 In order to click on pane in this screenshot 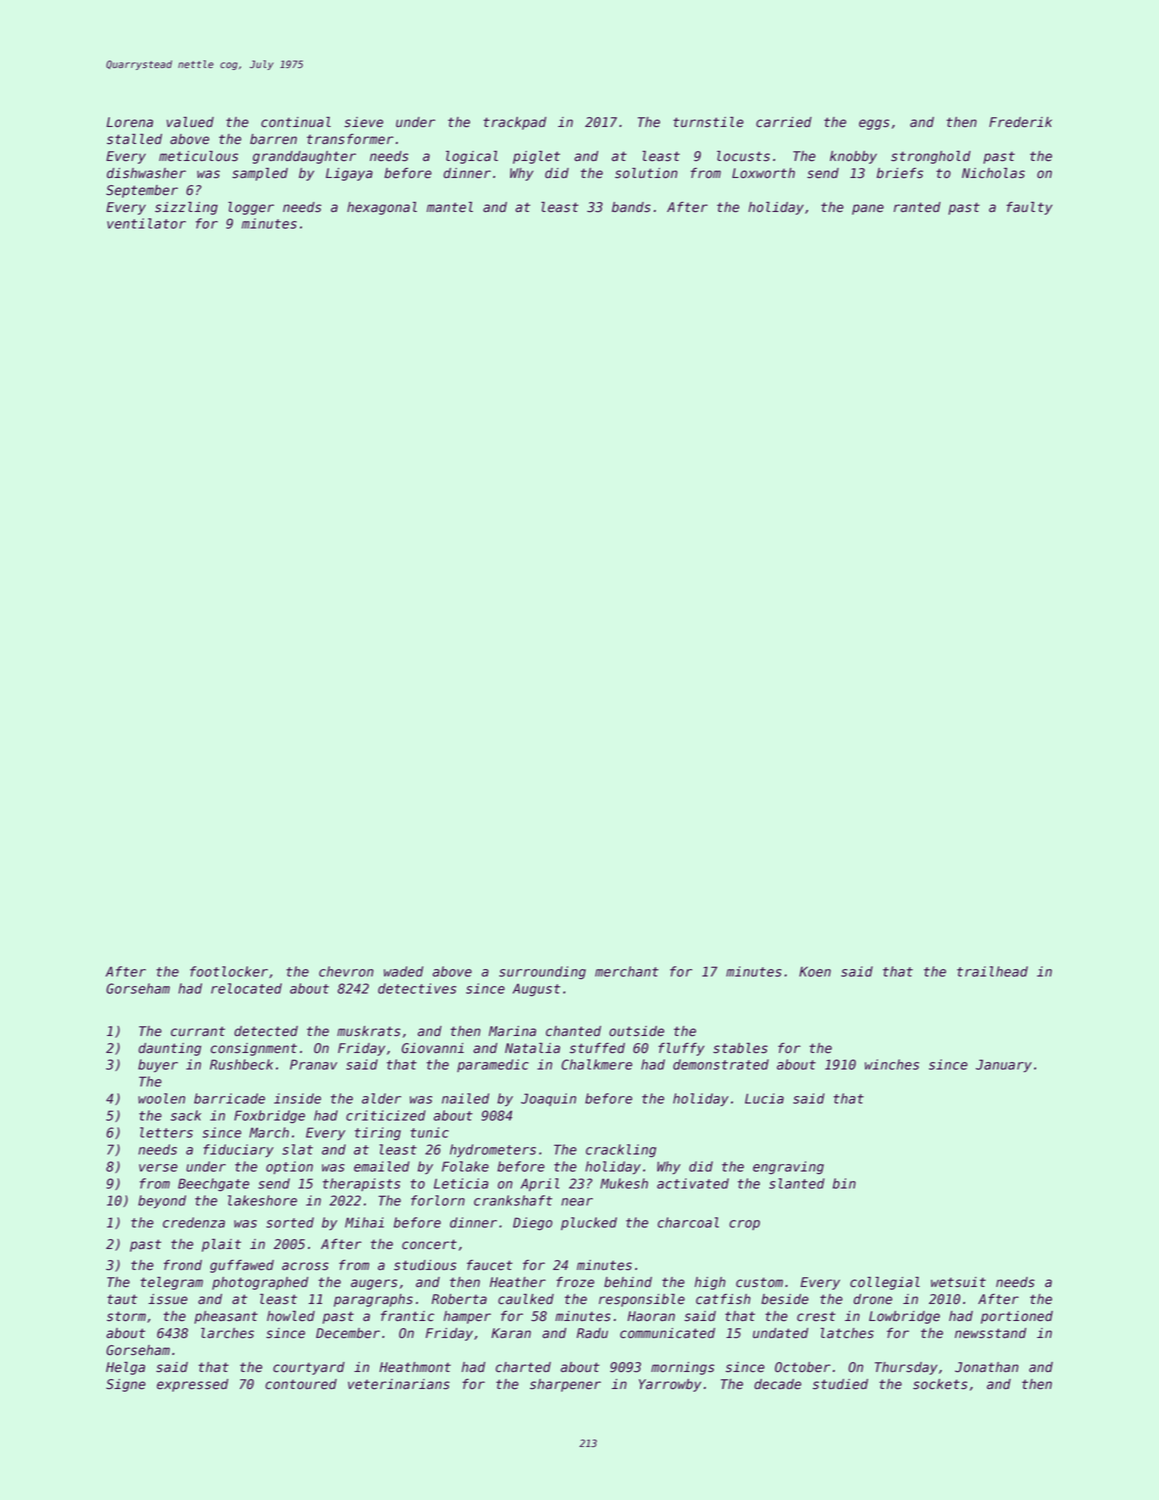, I will do `click(868, 209)`.
